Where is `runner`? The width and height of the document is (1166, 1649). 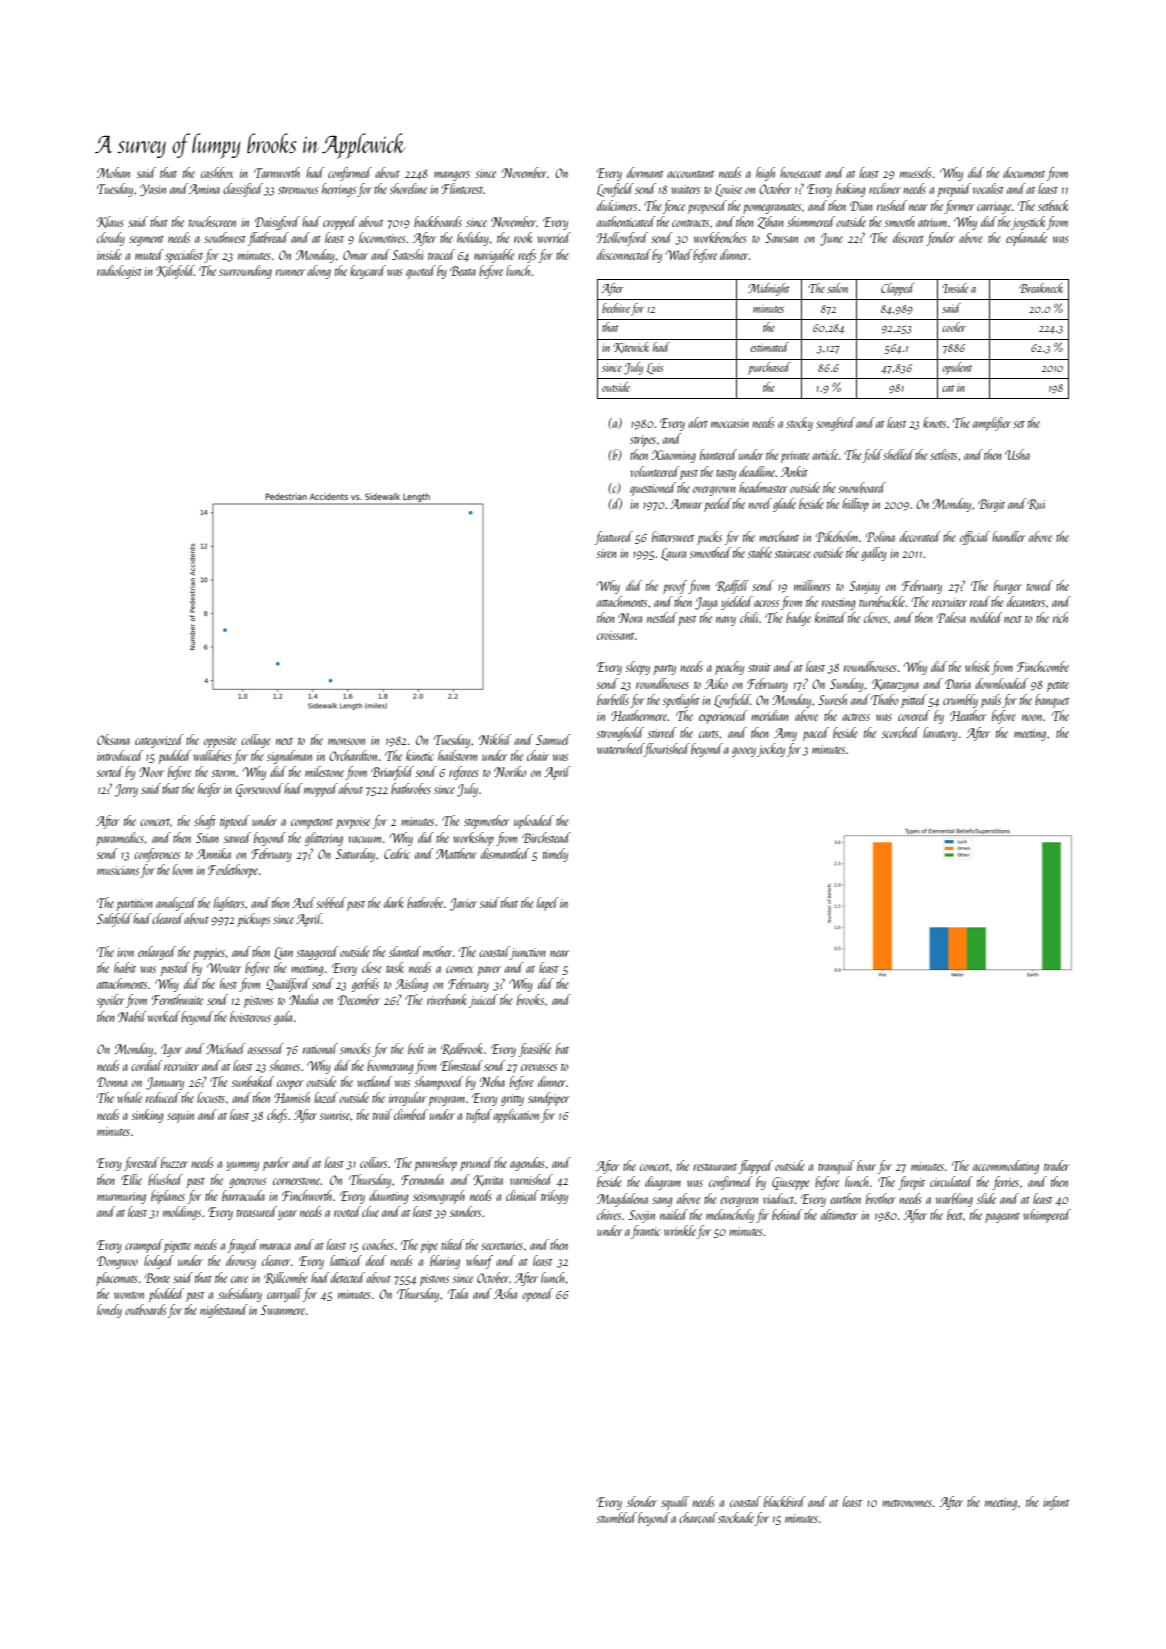
runner is located at coordinates (290, 272).
